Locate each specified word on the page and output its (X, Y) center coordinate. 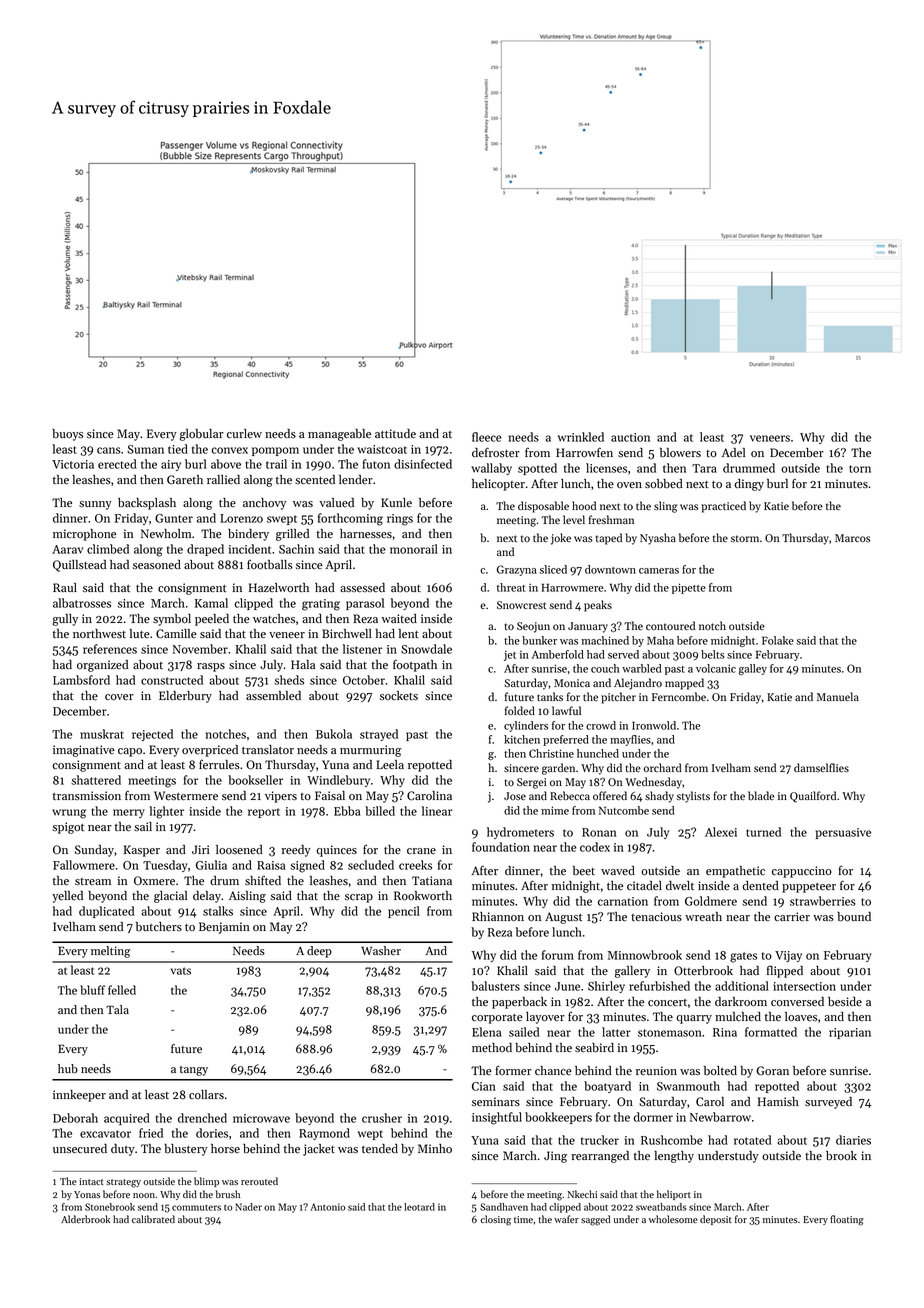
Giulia (211, 865)
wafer (566, 1219)
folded (520, 710)
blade (761, 795)
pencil (404, 912)
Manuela (838, 696)
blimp (206, 1182)
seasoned (157, 565)
